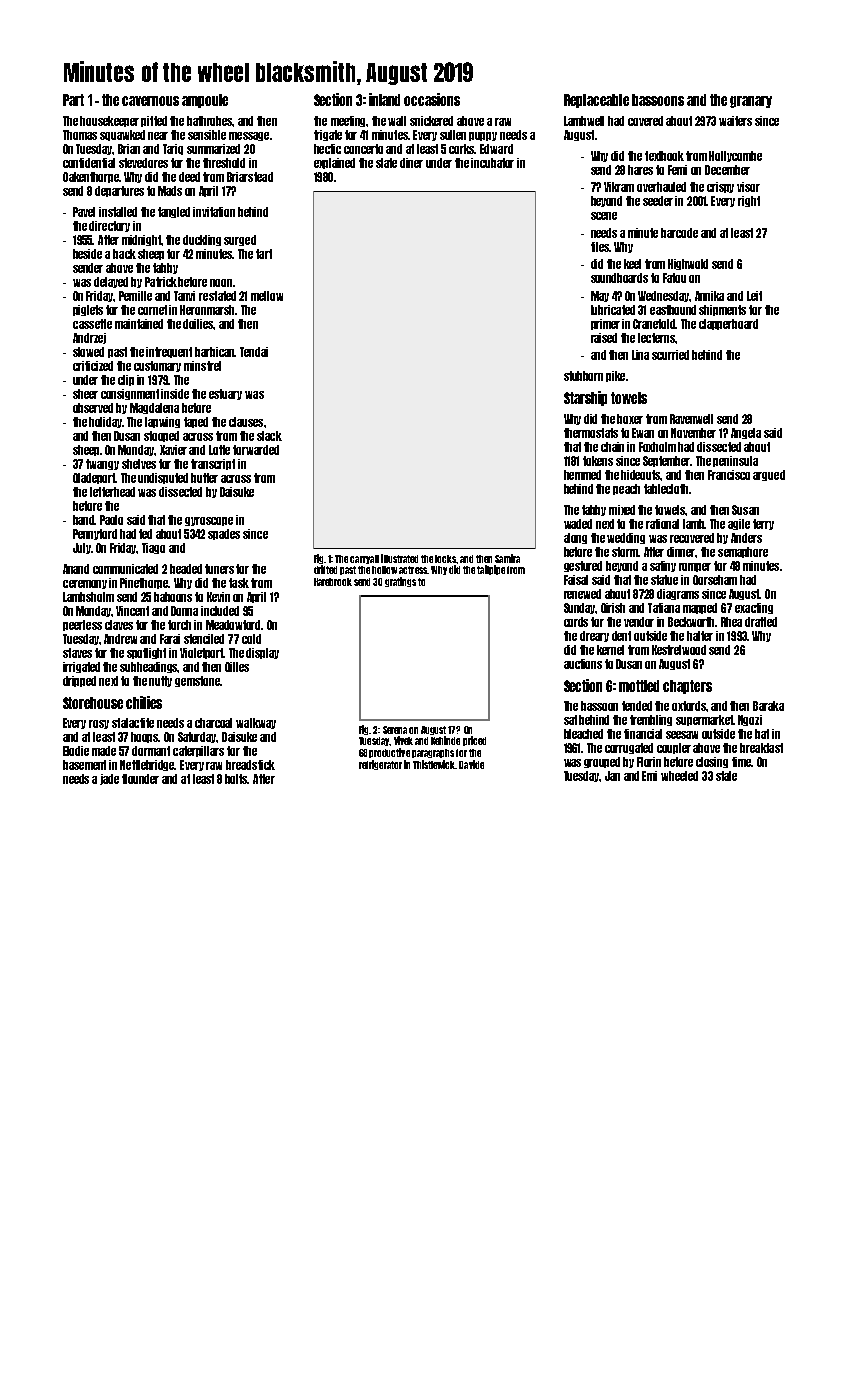  What do you see at coordinates (639, 686) in the screenshot?
I see `mottled` at bounding box center [639, 686].
